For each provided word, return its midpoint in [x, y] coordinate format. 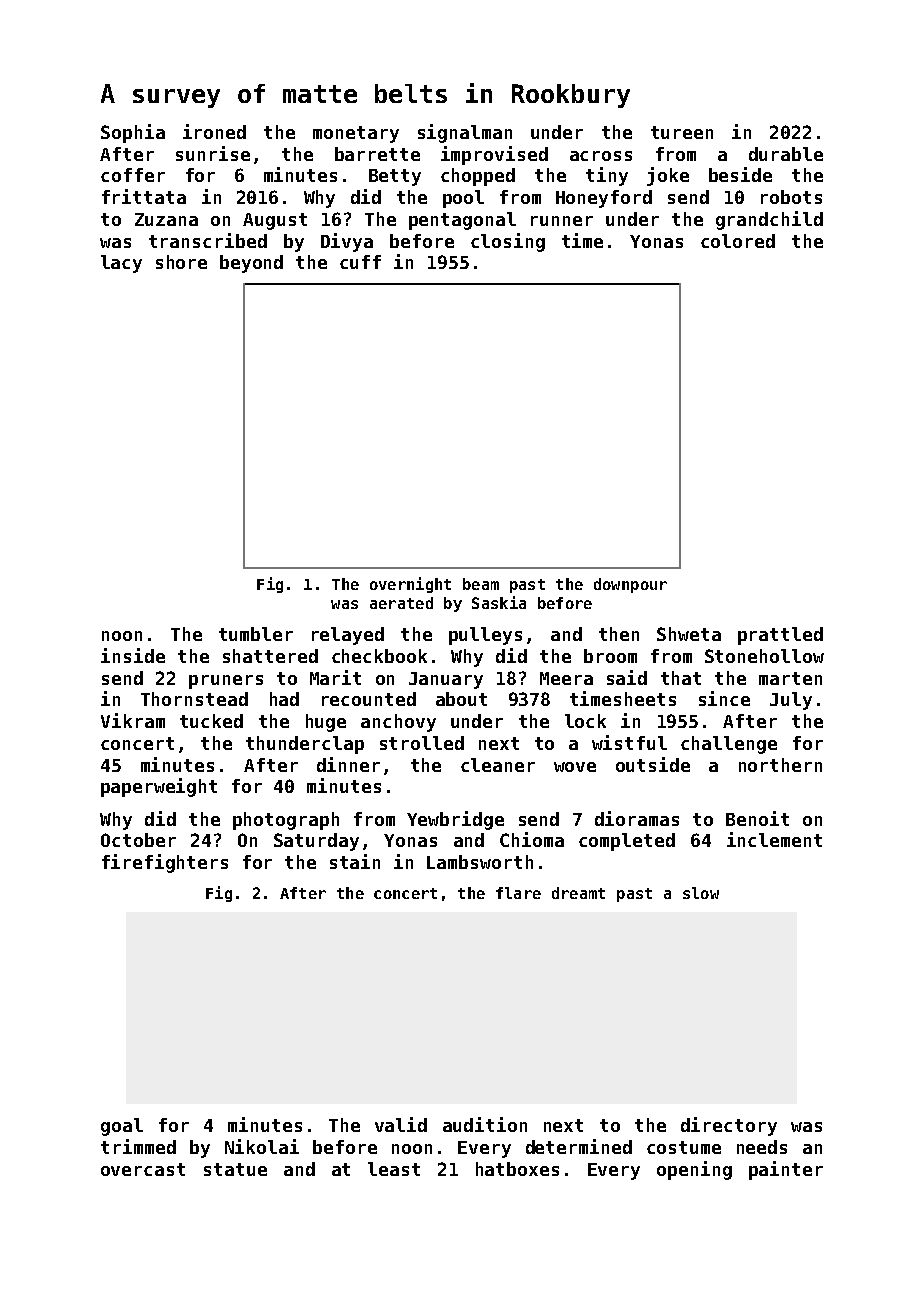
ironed [214, 131]
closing [508, 242]
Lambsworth [480, 862]
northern [780, 765]
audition [485, 1124]
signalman [465, 133]
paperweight [159, 787]
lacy [121, 264]
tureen [682, 132]
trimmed [138, 1146]
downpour [630, 585]
